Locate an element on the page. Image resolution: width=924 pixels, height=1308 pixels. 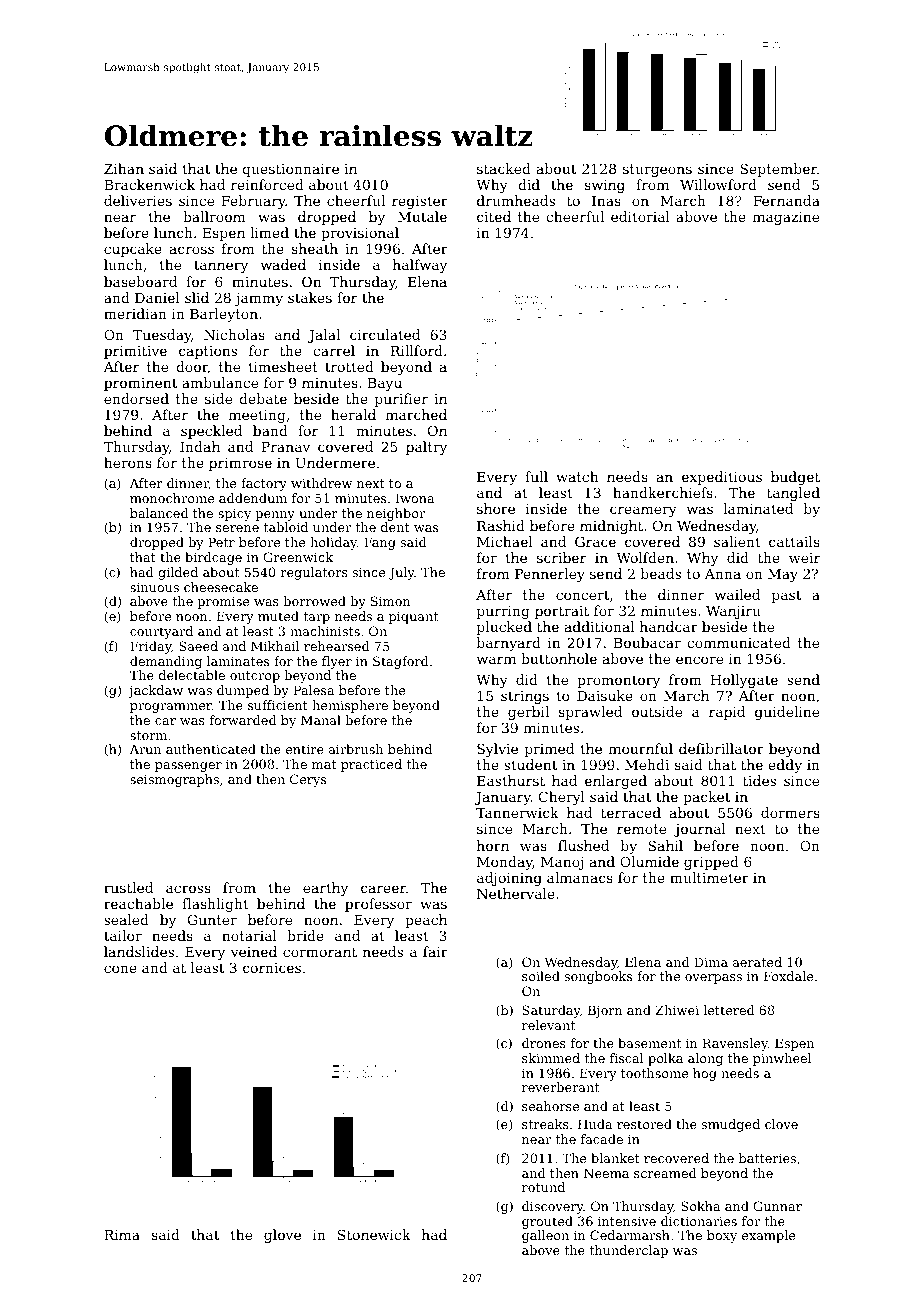
cornices is located at coordinates (272, 968).
